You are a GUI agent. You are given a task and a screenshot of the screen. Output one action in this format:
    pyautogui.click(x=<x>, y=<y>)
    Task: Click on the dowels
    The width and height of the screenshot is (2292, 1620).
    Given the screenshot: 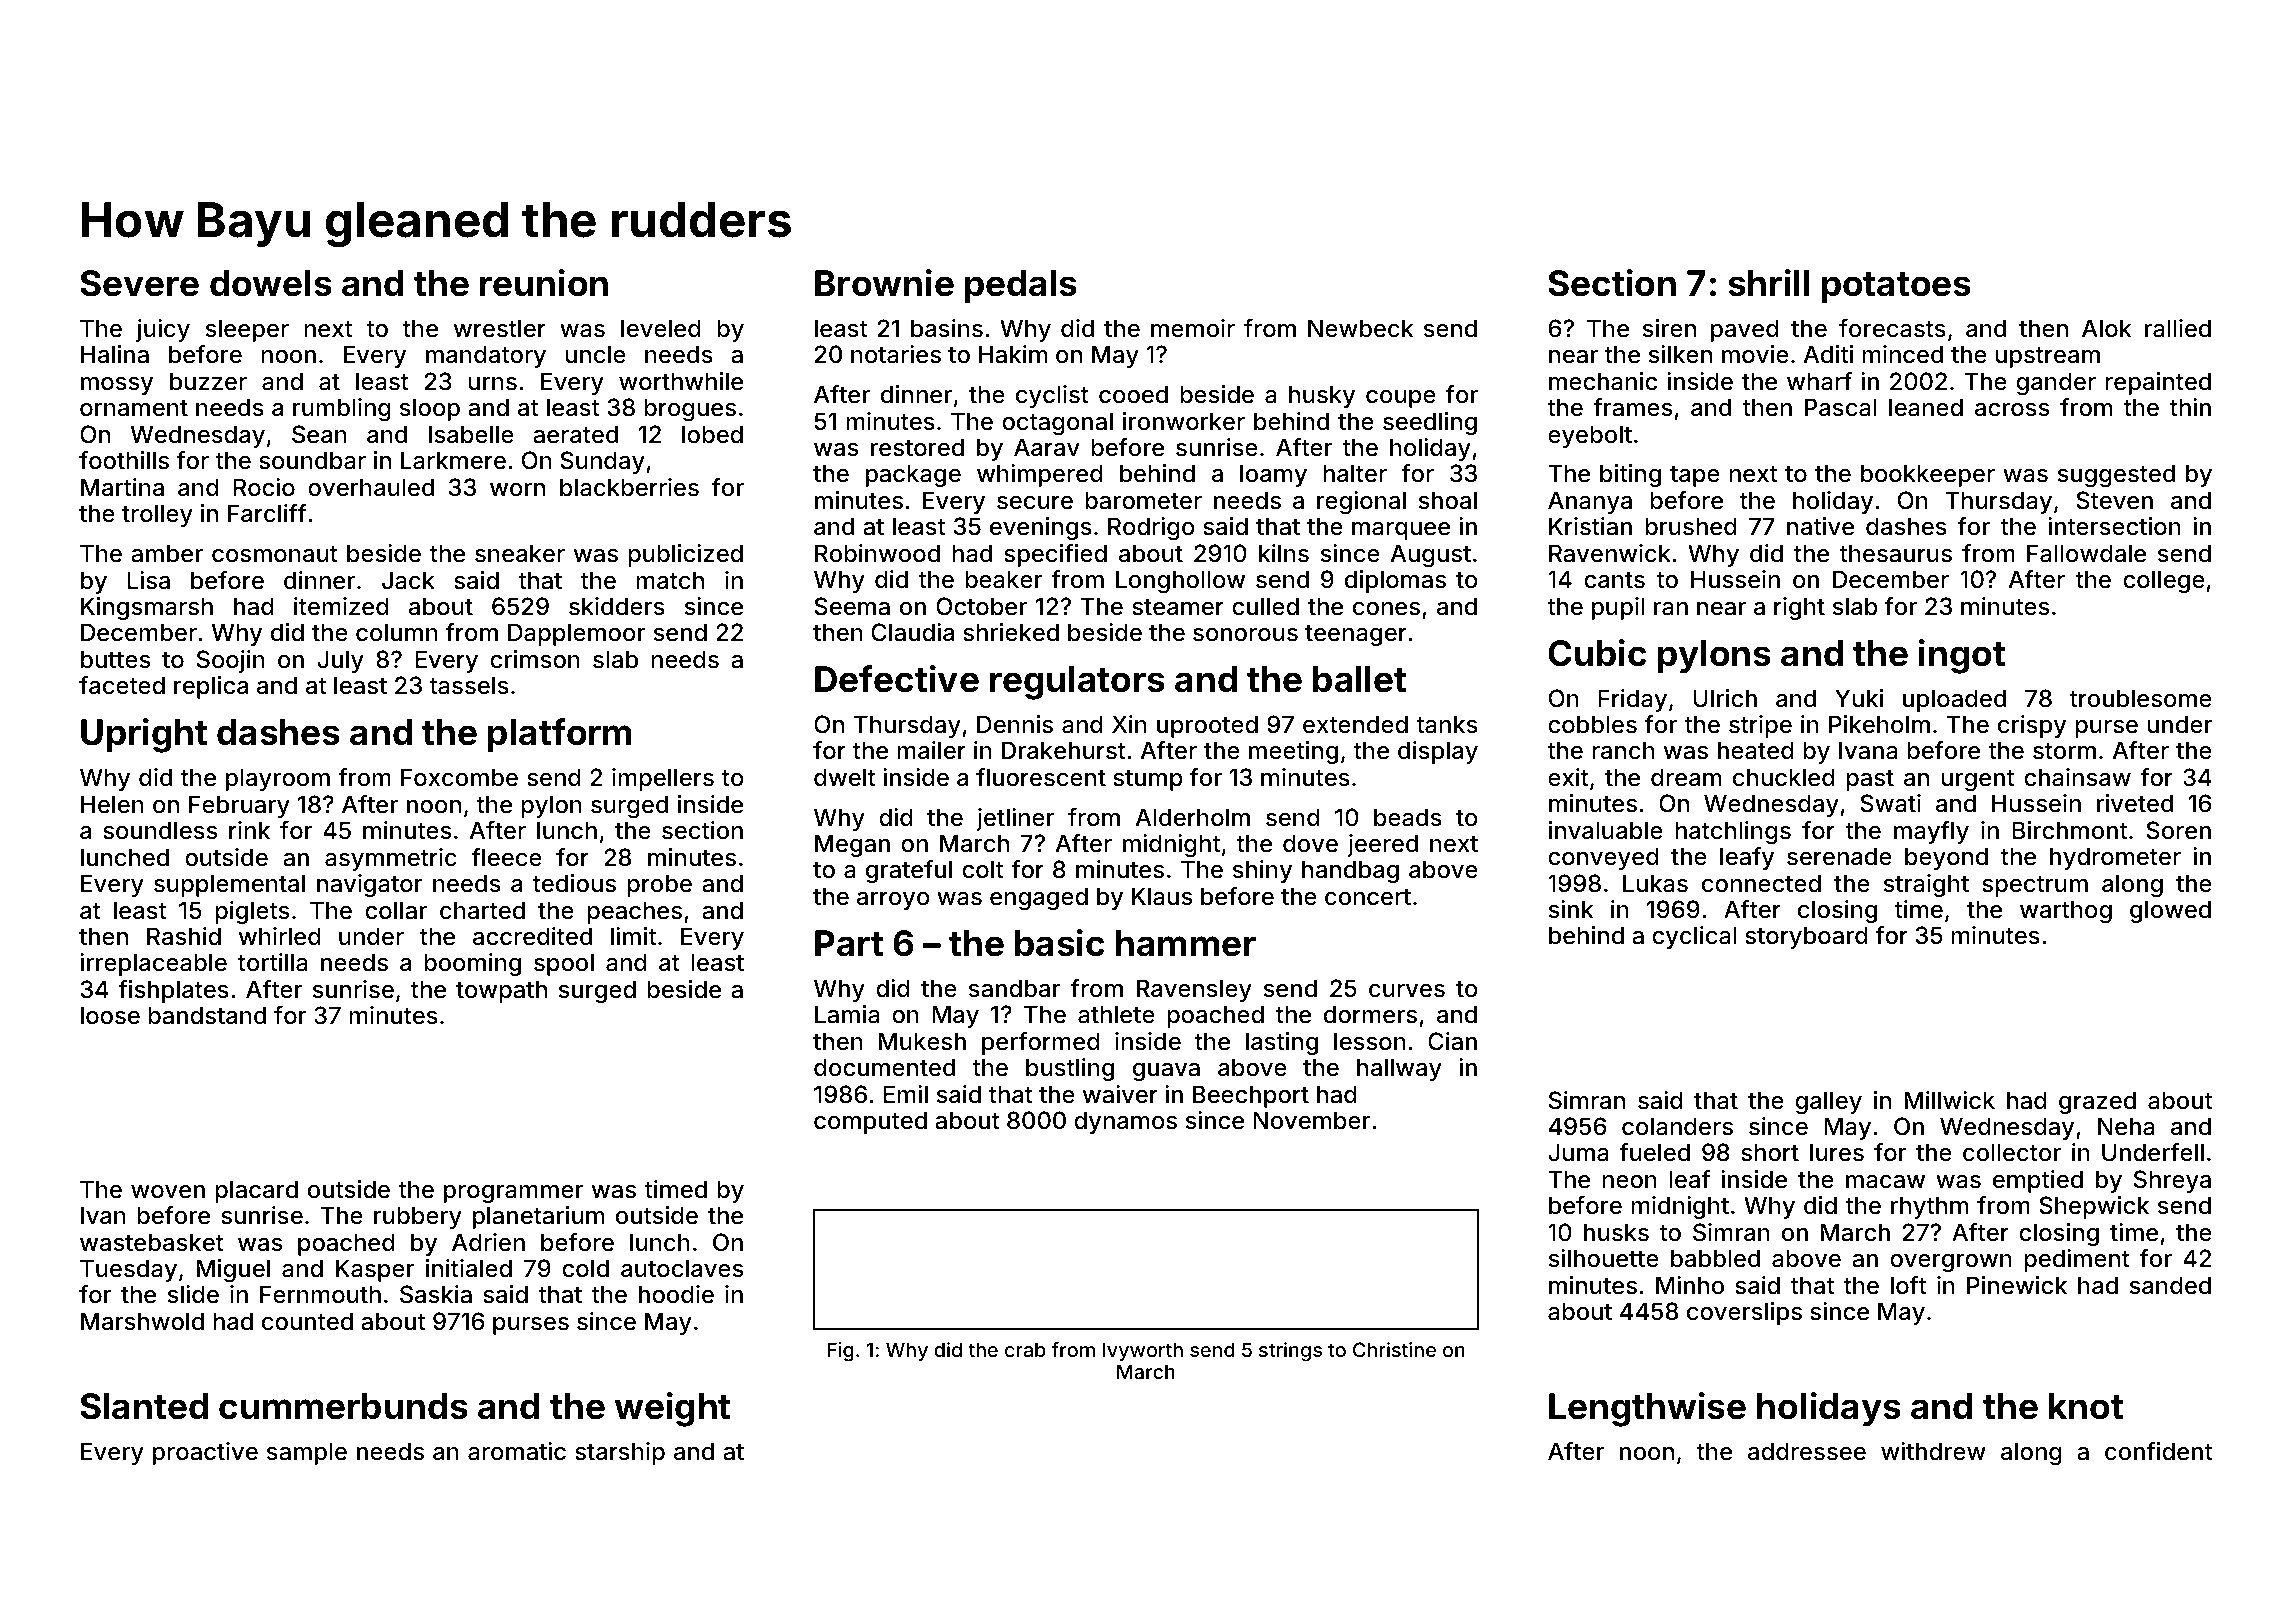 What is the action you would take?
    pyautogui.click(x=271, y=283)
